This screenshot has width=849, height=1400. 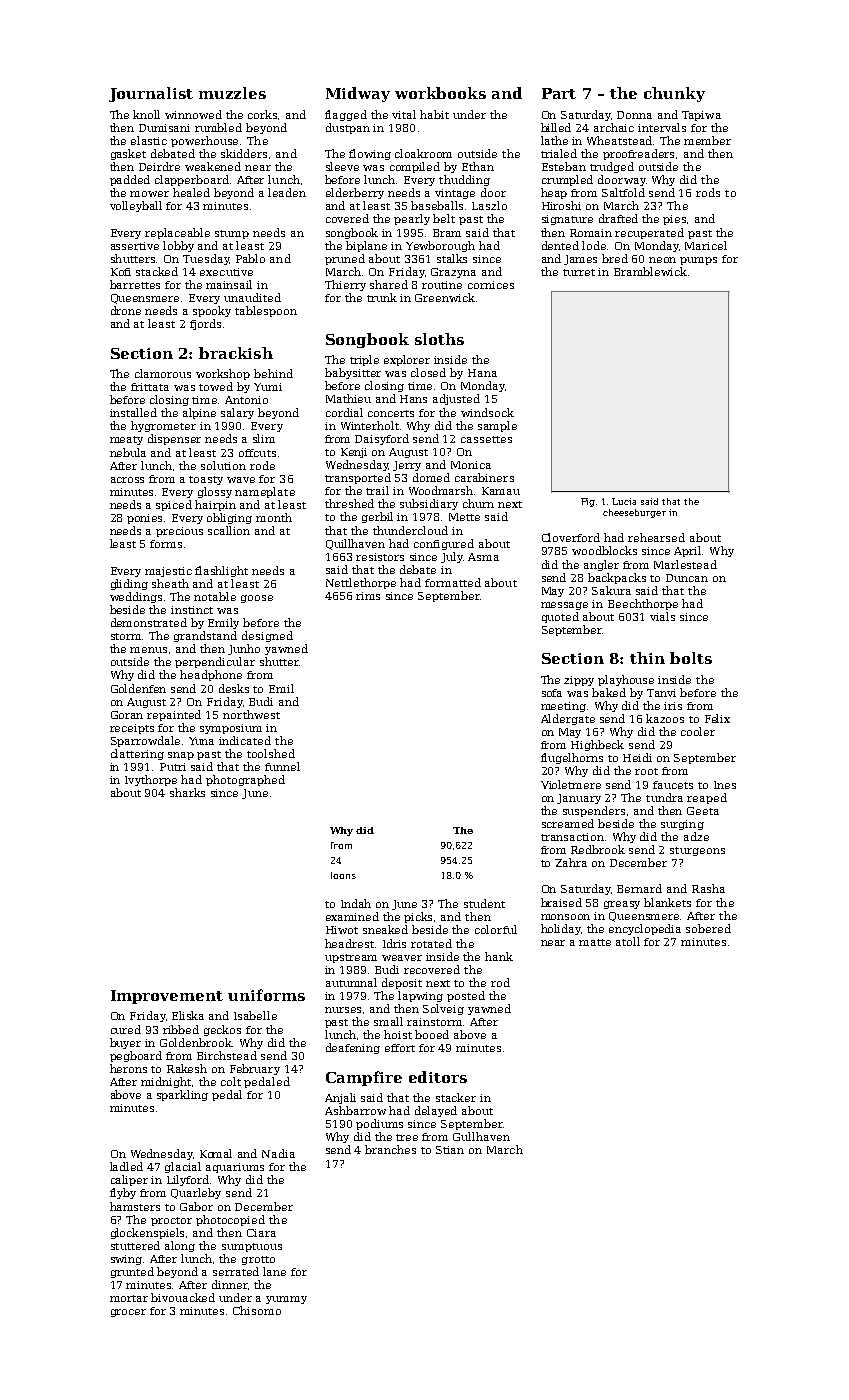 I want to click on clamorous, so click(x=163, y=373).
